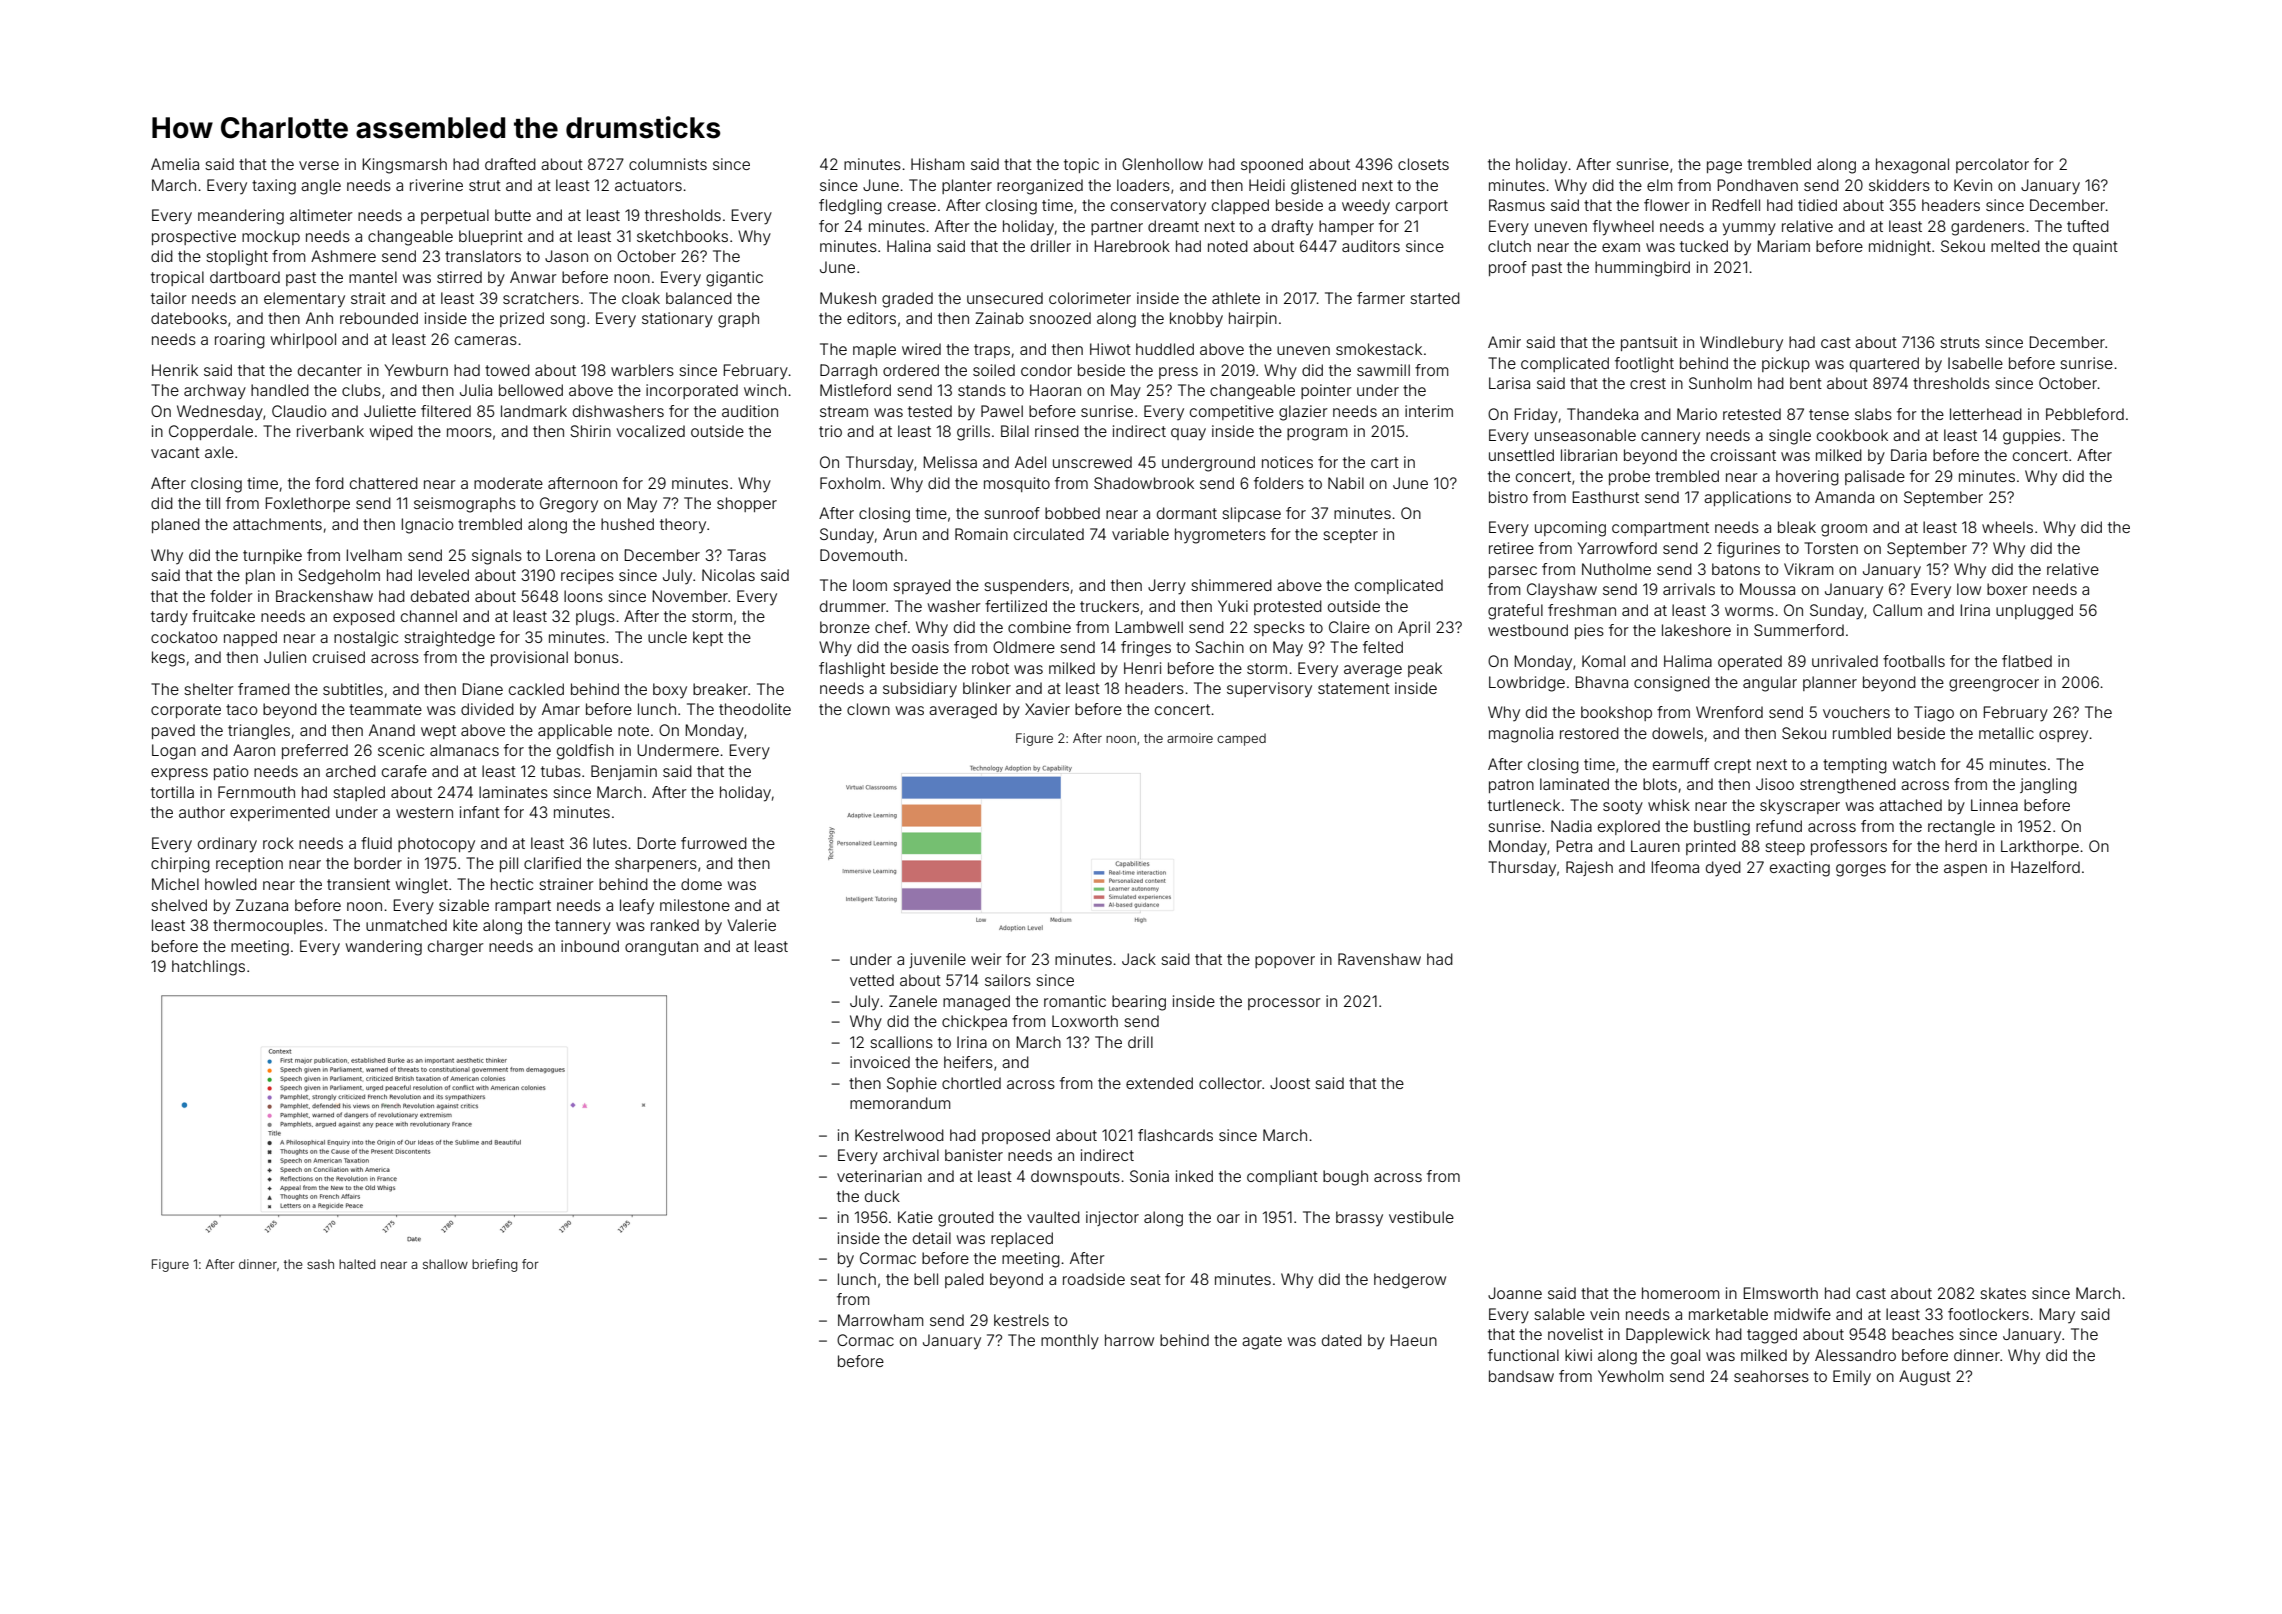  I want to click on pantsuit, so click(1649, 343).
